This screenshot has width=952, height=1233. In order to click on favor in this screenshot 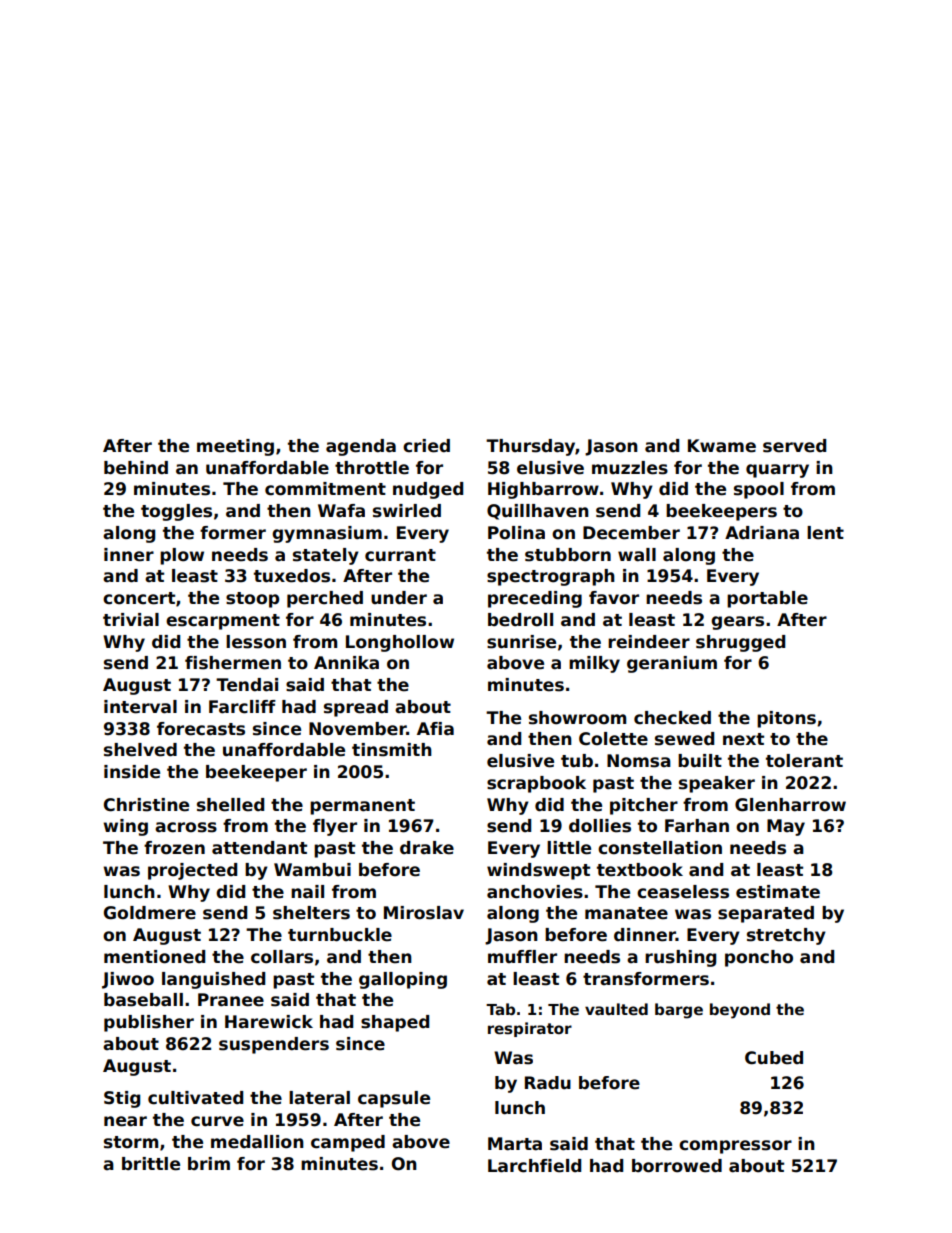, I will do `click(614, 598)`.
